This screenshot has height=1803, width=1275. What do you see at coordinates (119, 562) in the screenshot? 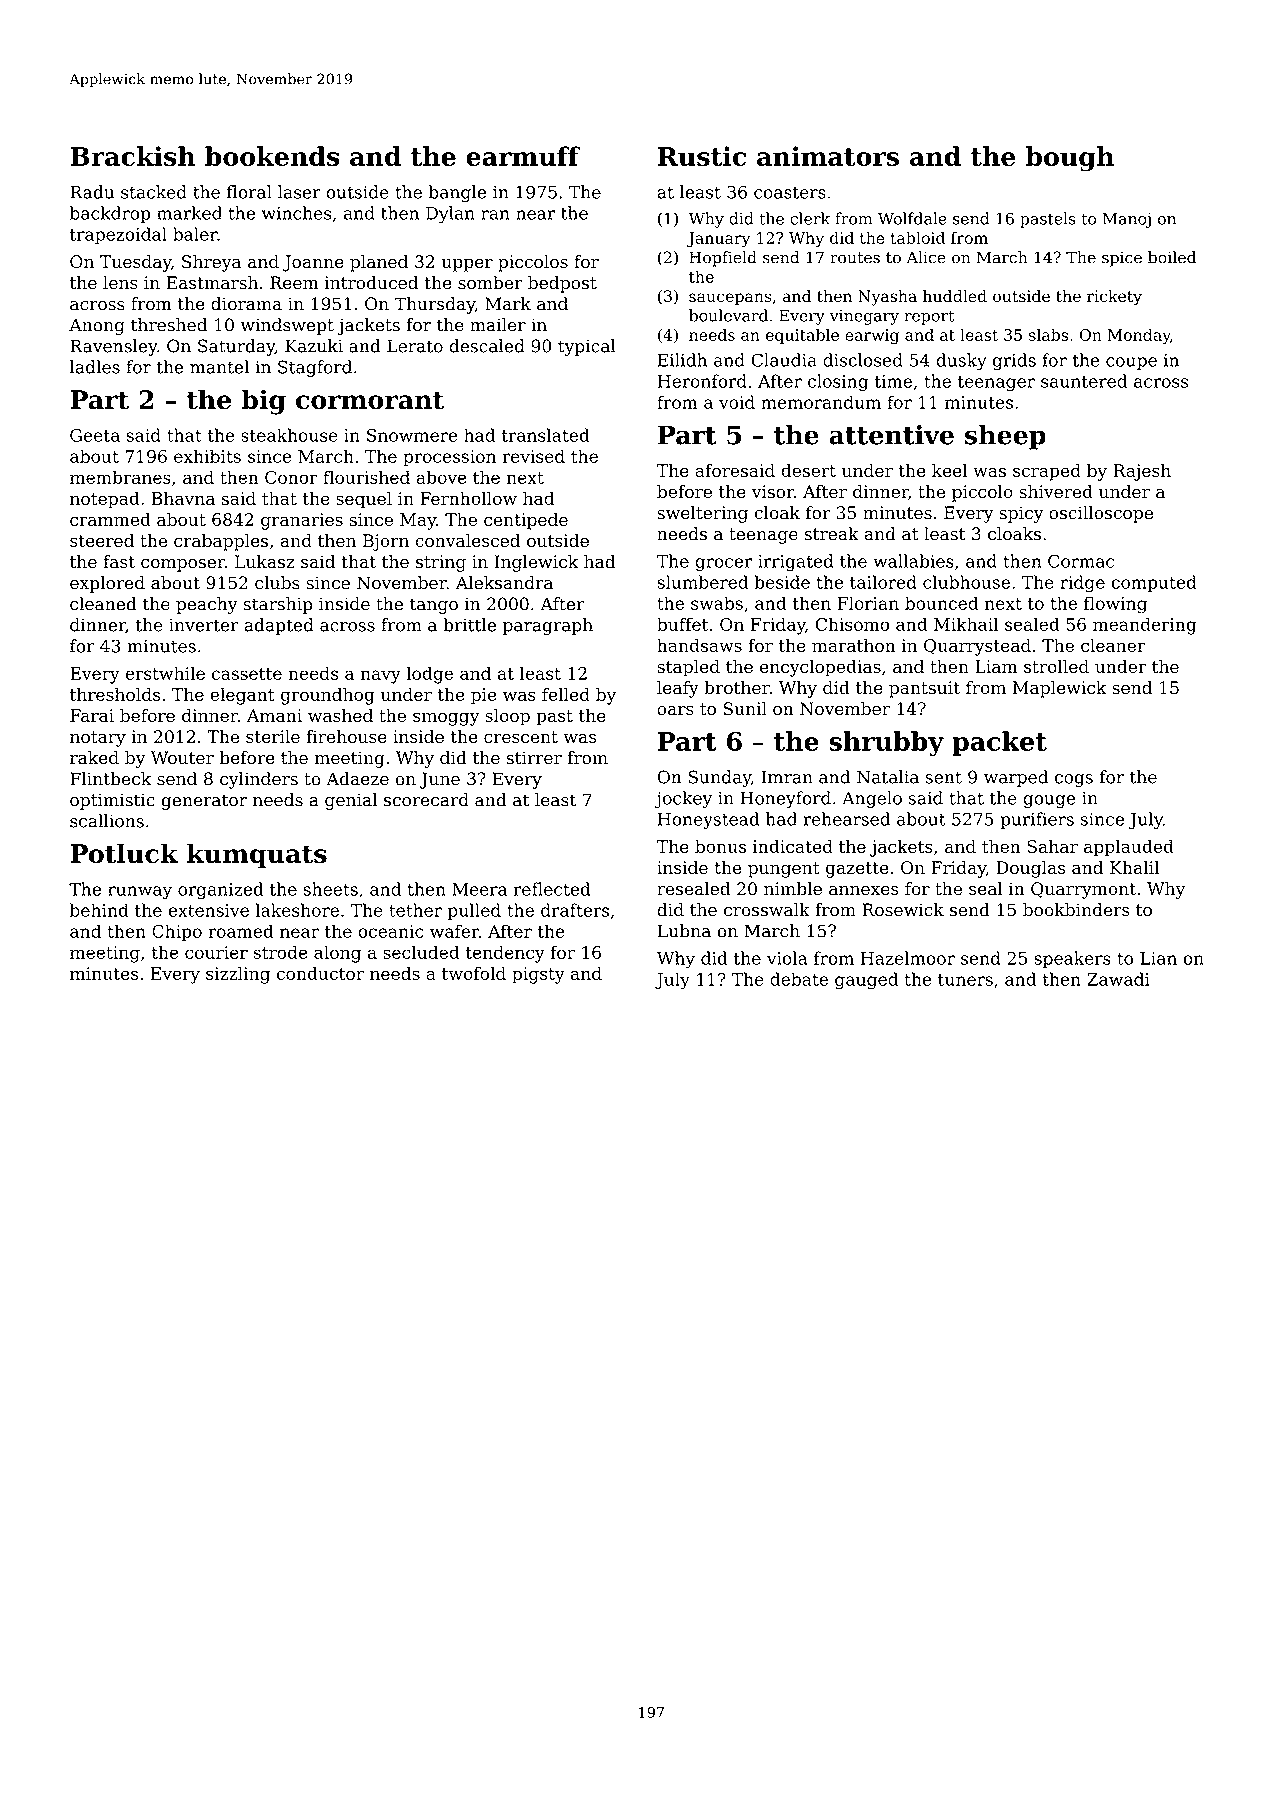
I see `fast` at bounding box center [119, 562].
